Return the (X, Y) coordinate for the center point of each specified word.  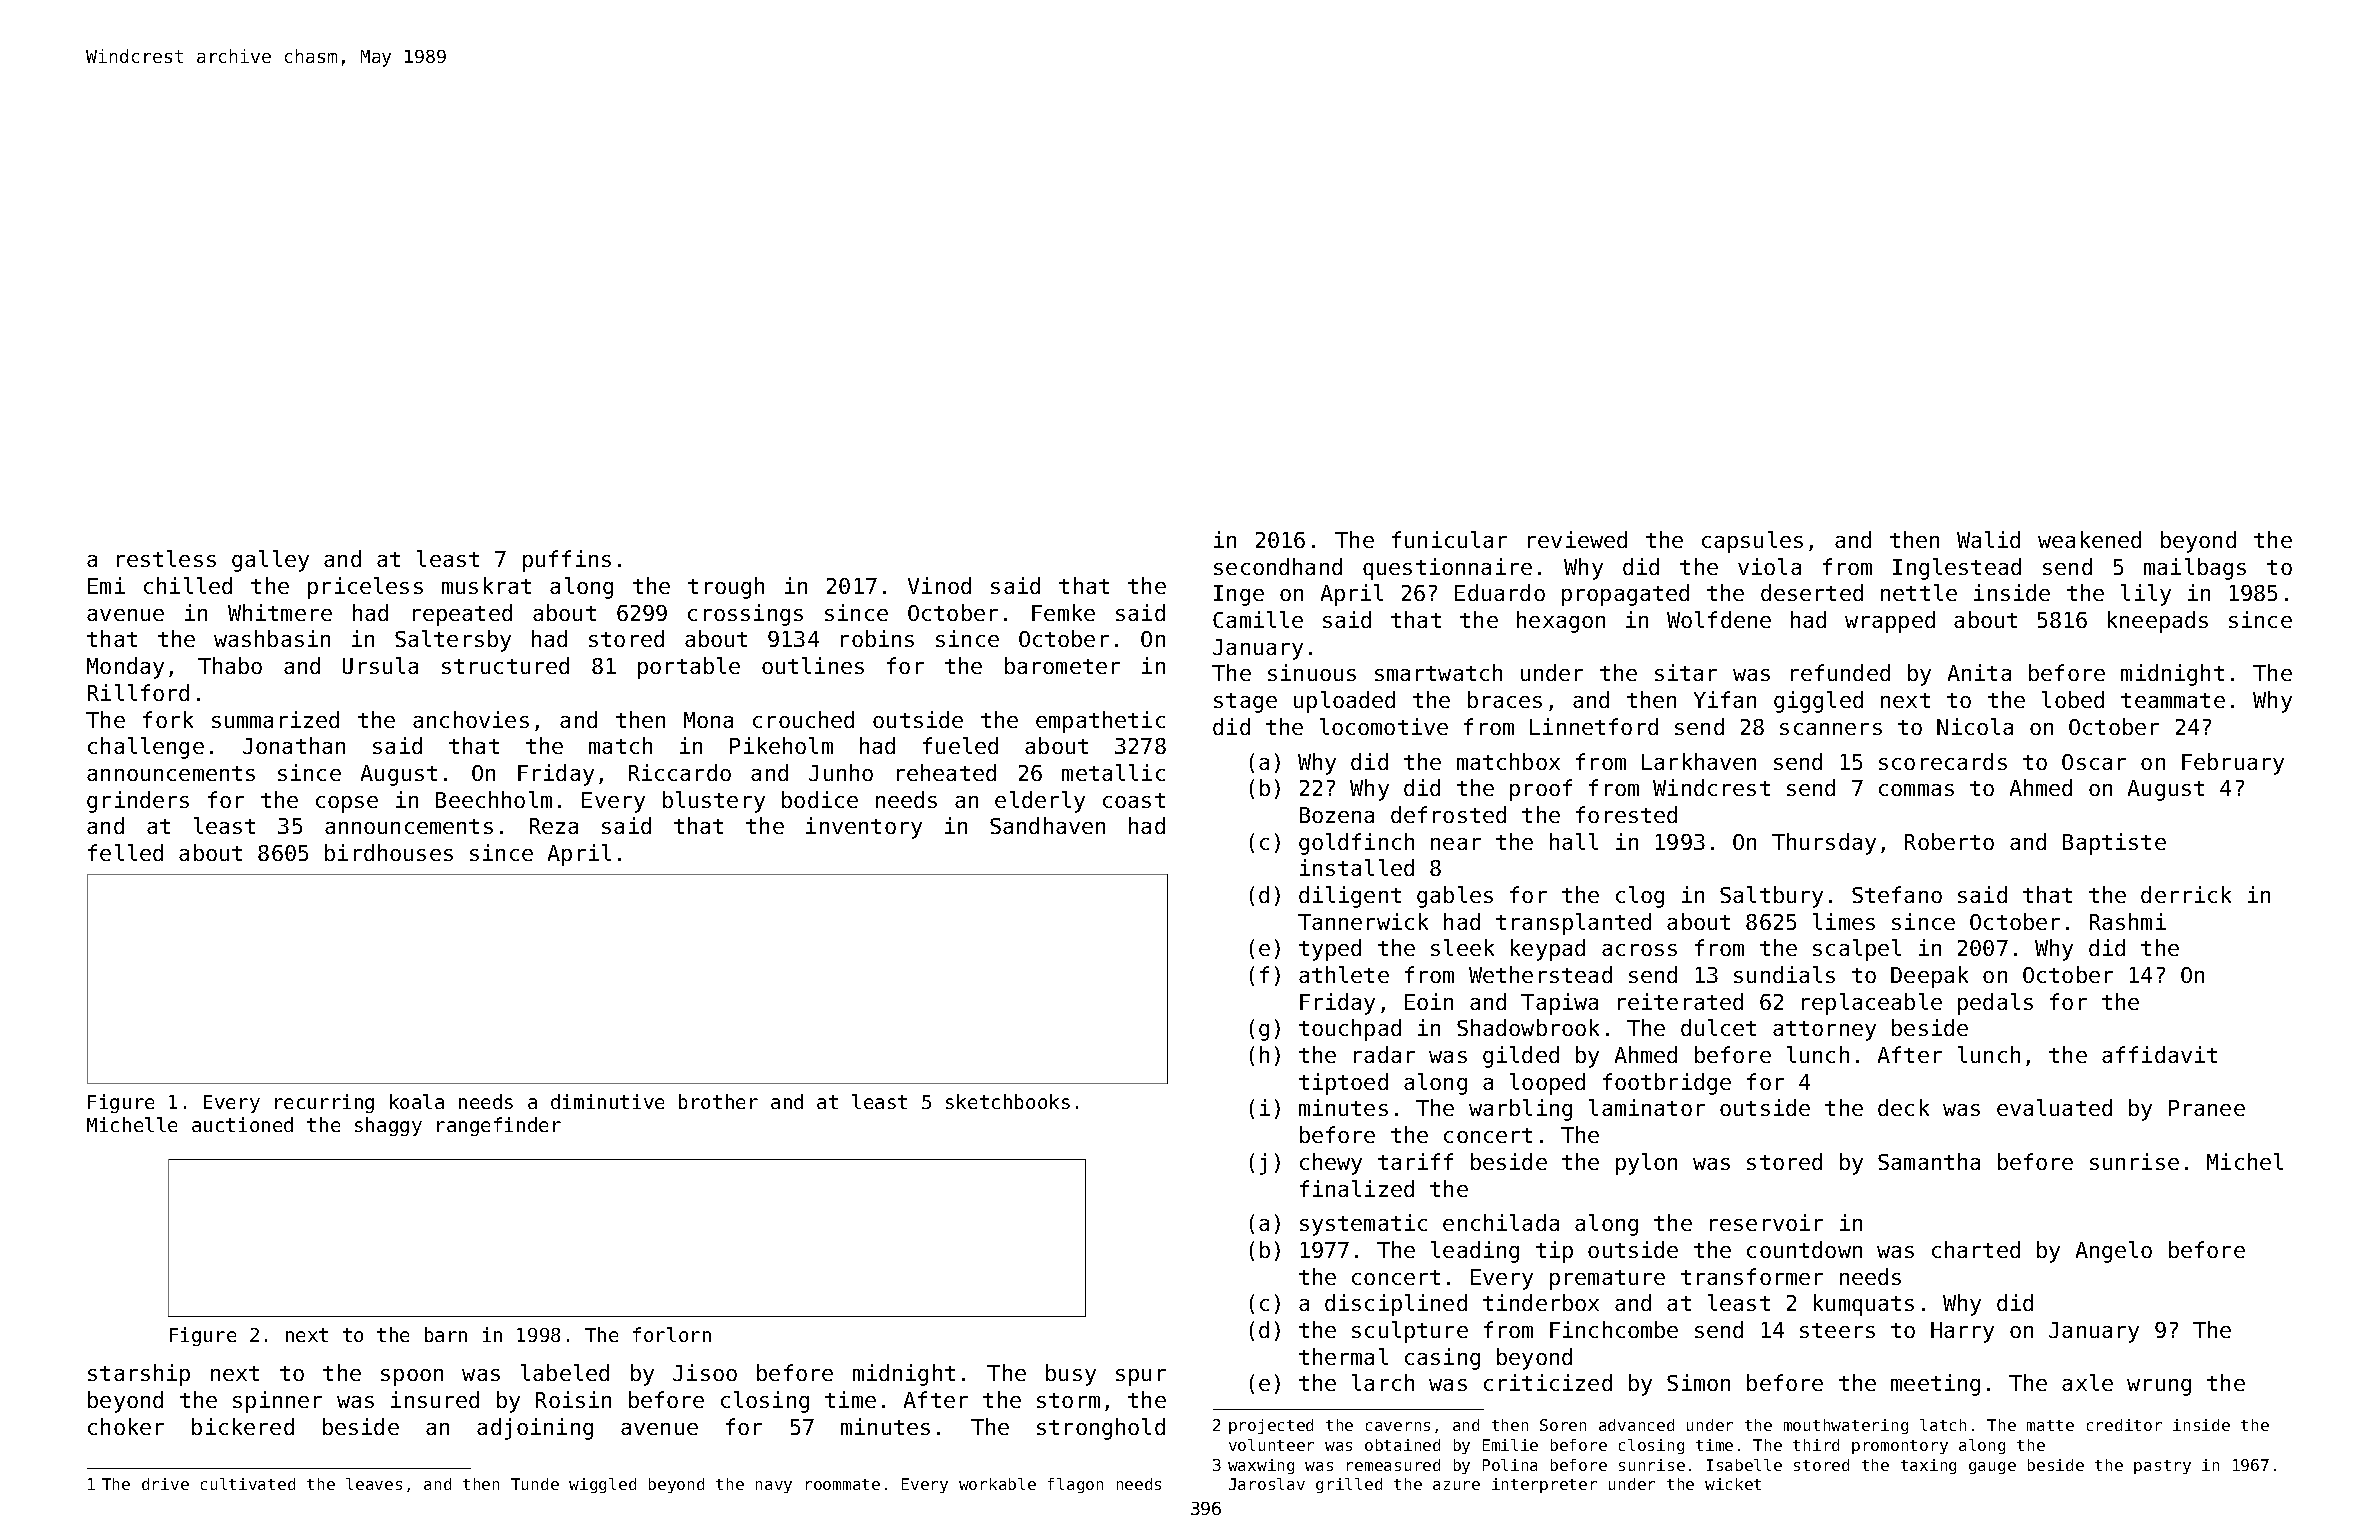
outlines (813, 665)
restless (166, 558)
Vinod (939, 585)
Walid (1988, 539)
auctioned (242, 1124)
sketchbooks (1008, 1101)
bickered (243, 1426)
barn (446, 1334)
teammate (2173, 700)
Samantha (1929, 1161)
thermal (1343, 1356)
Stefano (1897, 894)
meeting (1935, 1385)
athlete (1344, 974)
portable (689, 668)
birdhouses (389, 852)
